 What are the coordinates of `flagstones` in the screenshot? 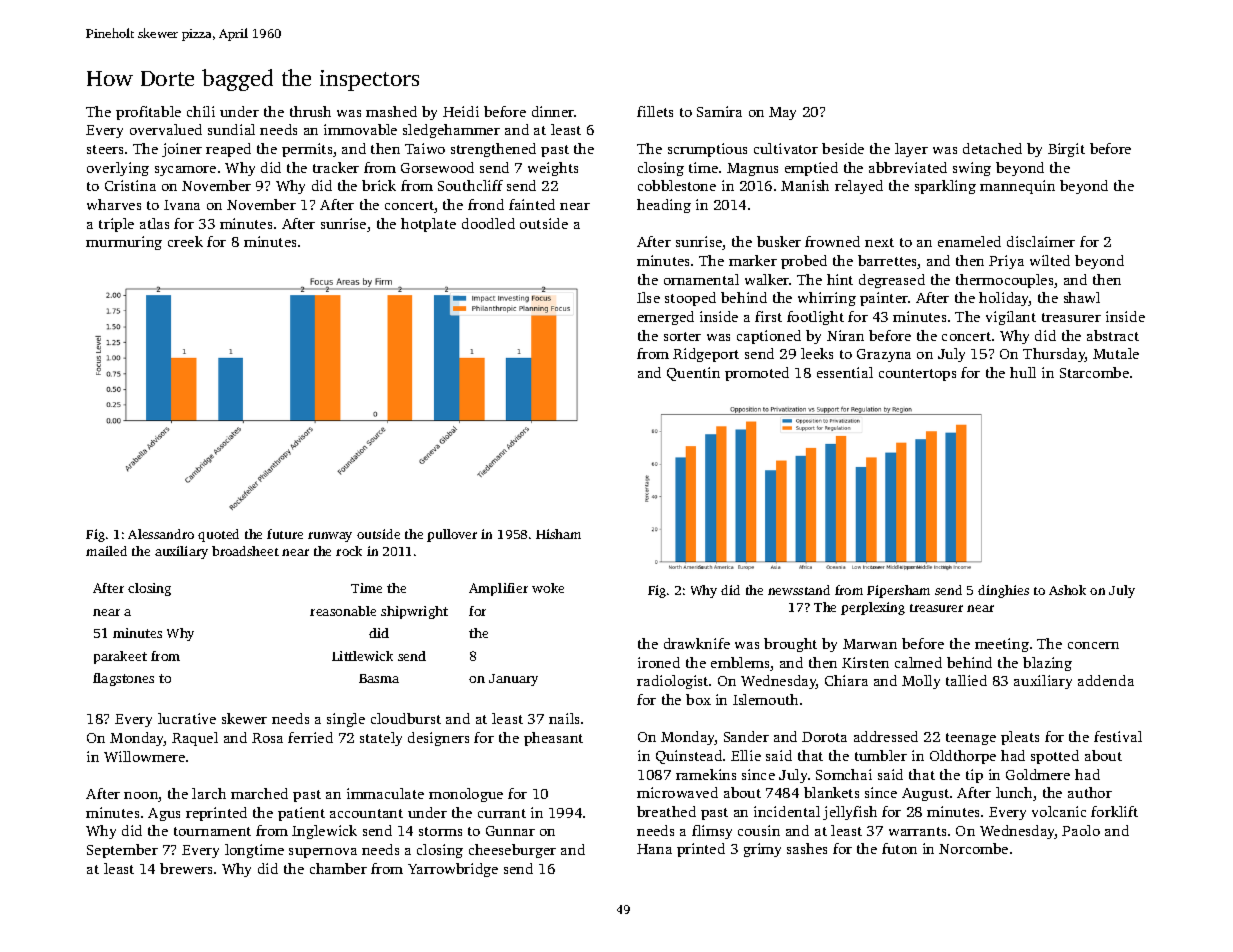 It's located at (123, 679).
